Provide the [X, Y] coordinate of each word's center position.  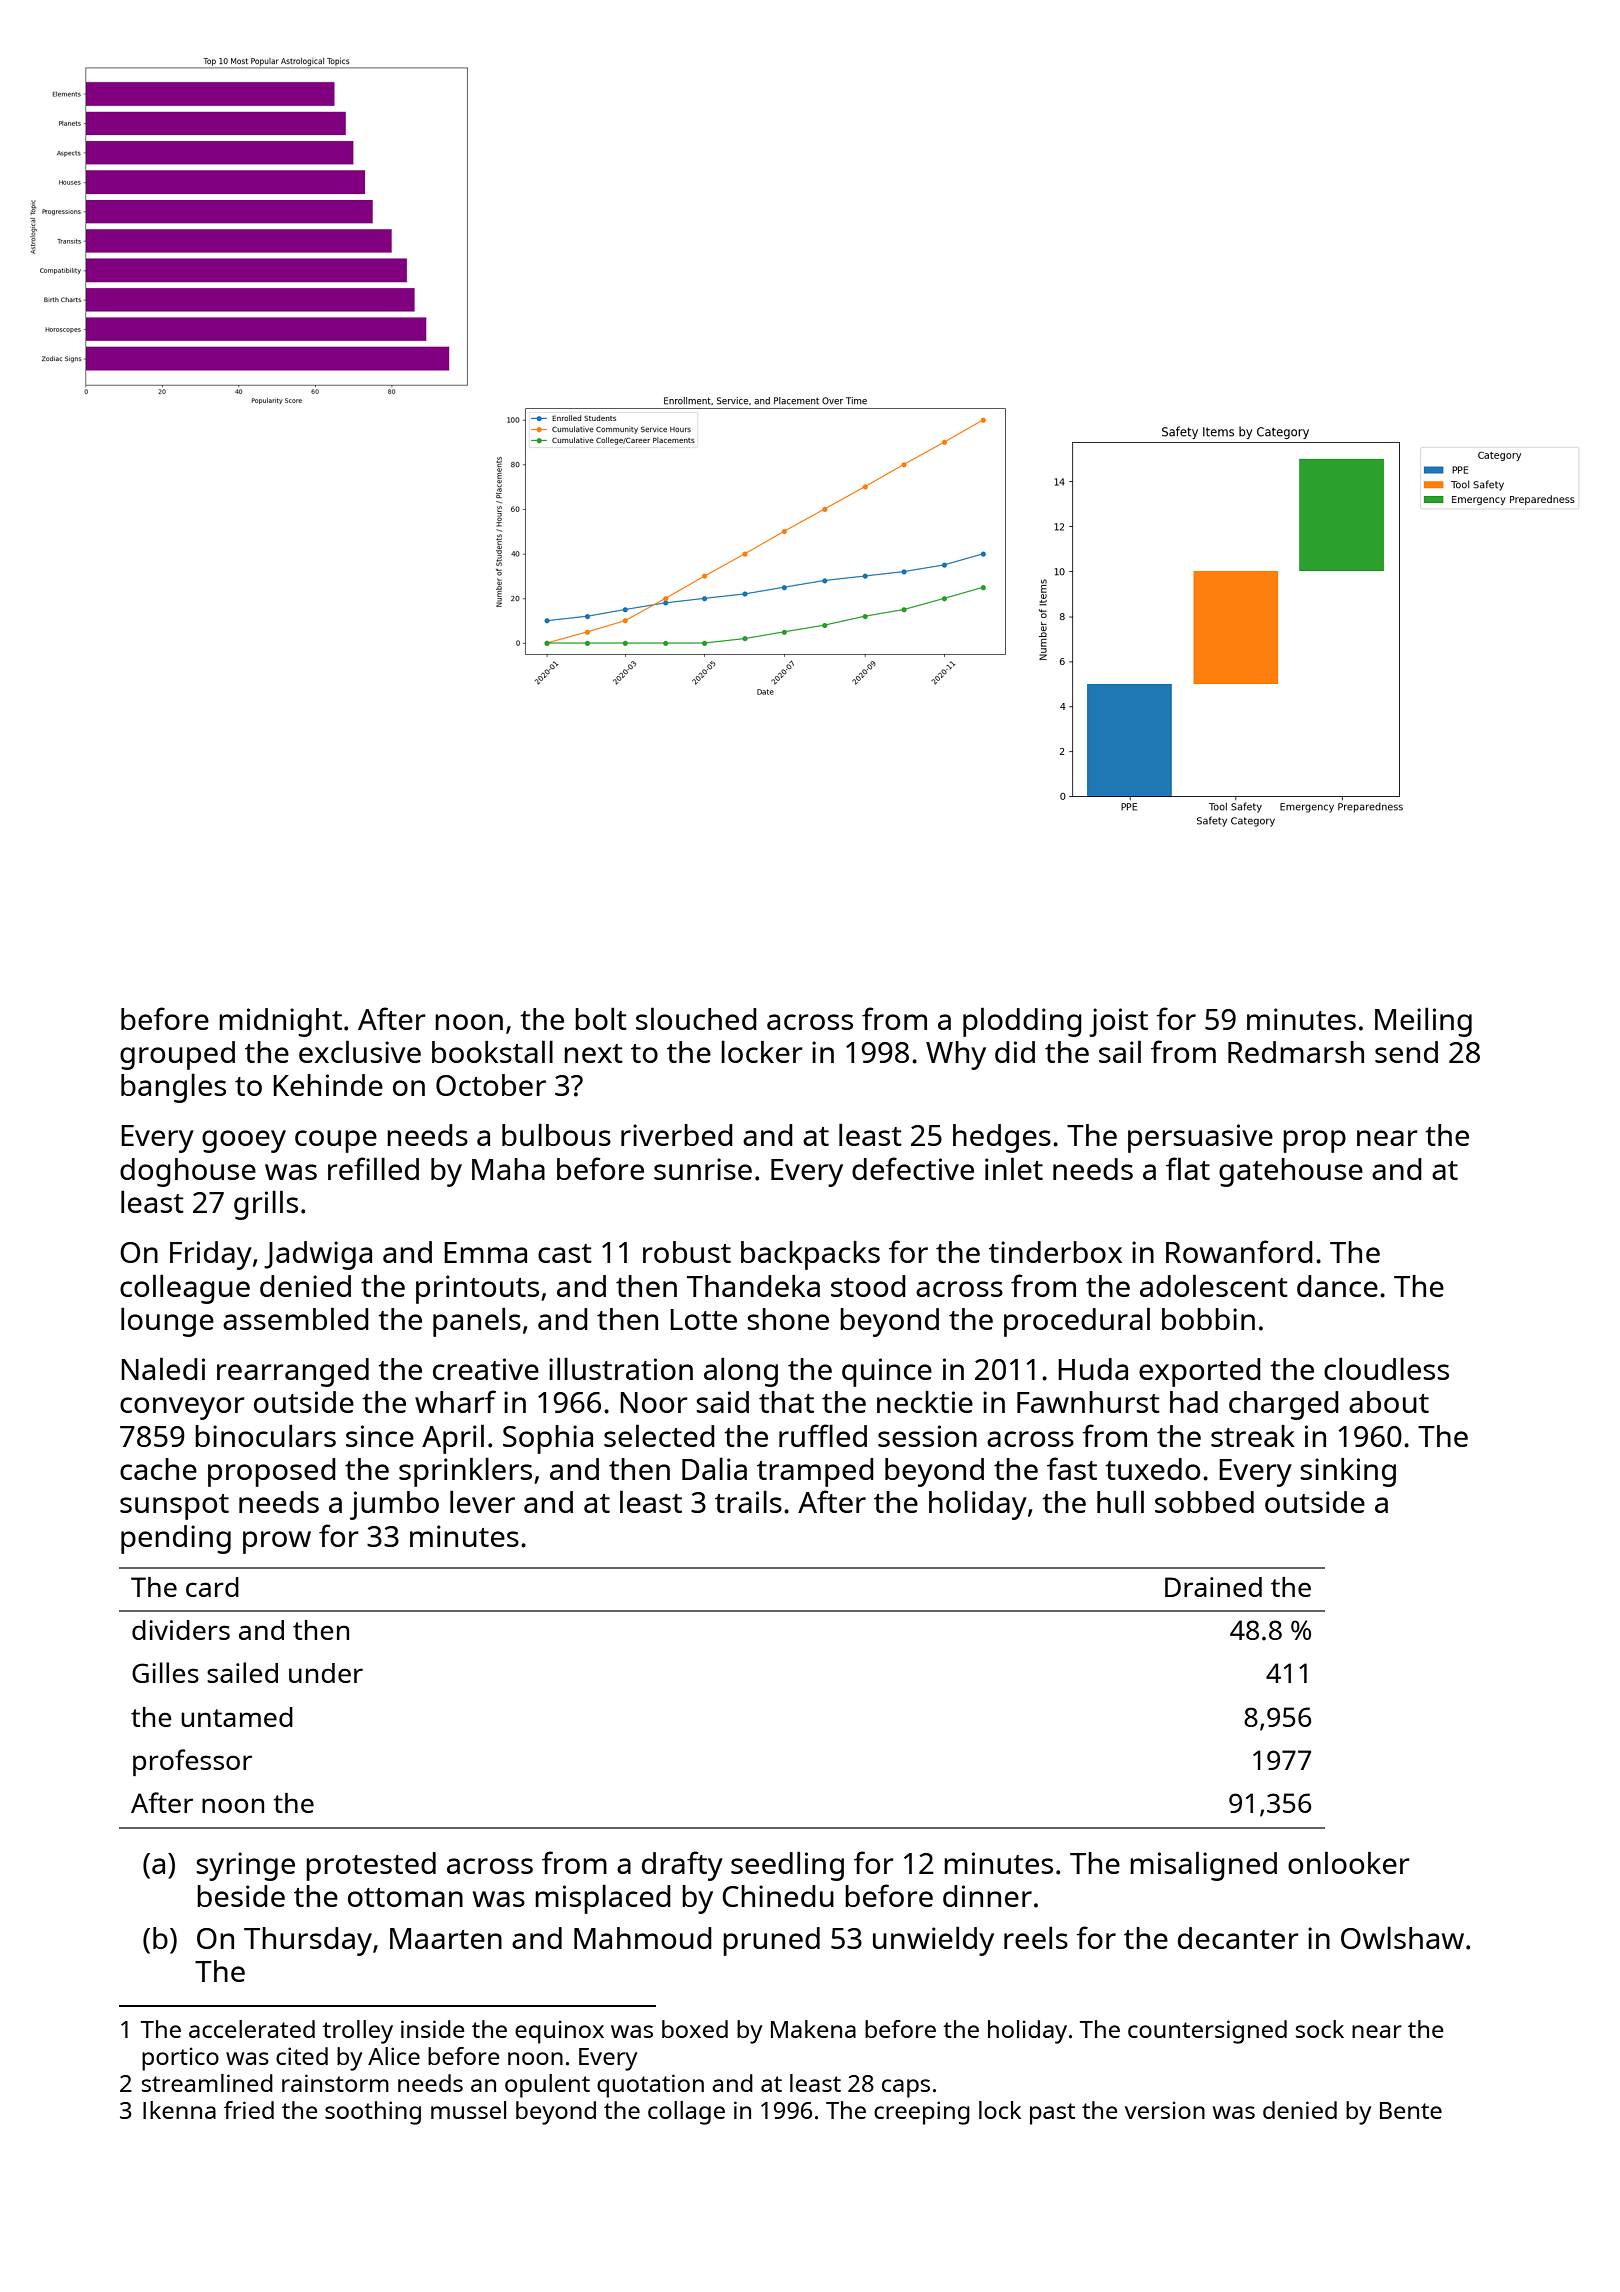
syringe [245, 1866]
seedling [787, 1866]
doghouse [188, 1172]
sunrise [703, 1169]
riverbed [677, 1135]
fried [249, 2110]
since [380, 1436]
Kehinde [328, 1085]
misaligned [1203, 1866]
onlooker [1349, 1862]
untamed [237, 1717]
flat [1188, 1168]
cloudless [1386, 1368]
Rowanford [1239, 1251]
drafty [682, 1866]
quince [887, 1372]
